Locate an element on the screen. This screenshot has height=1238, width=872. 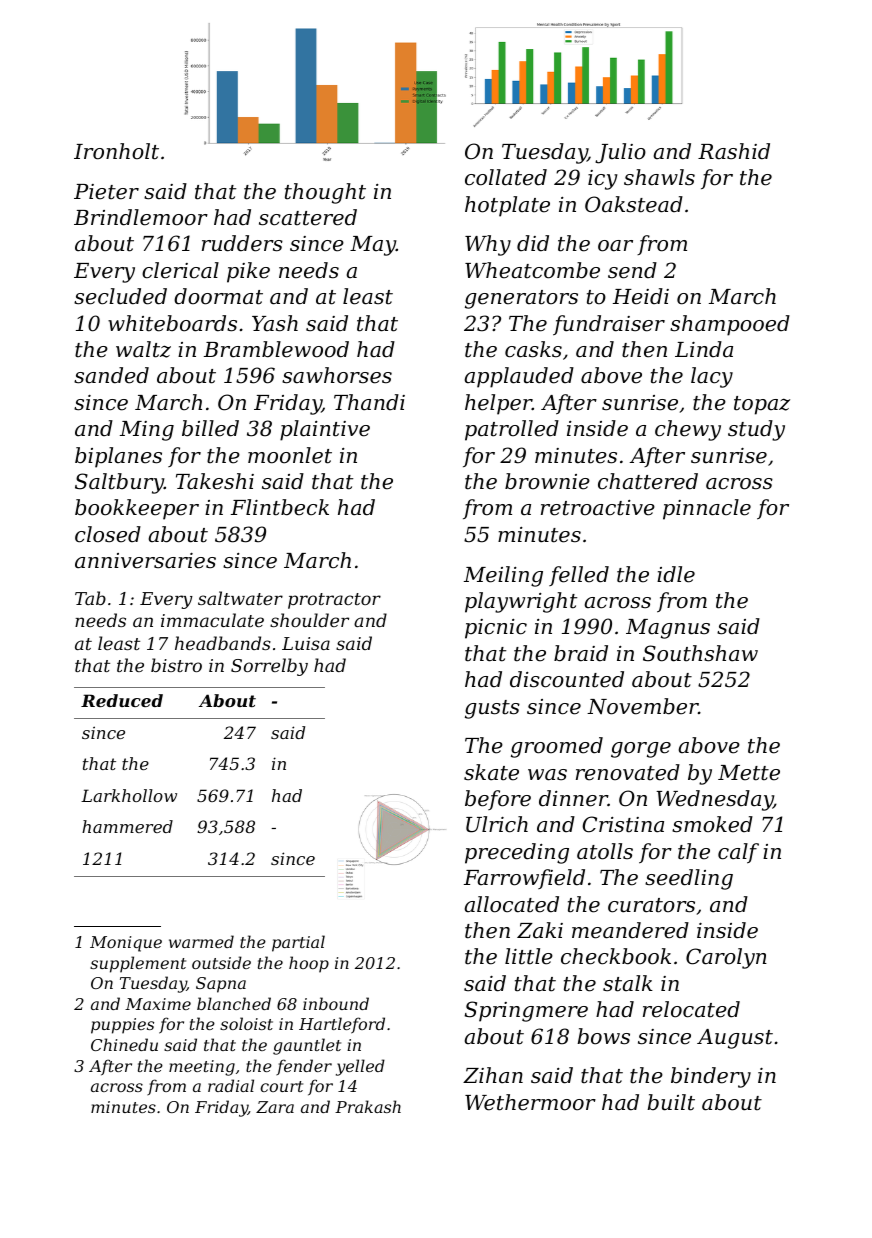
lacy is located at coordinates (712, 377).
